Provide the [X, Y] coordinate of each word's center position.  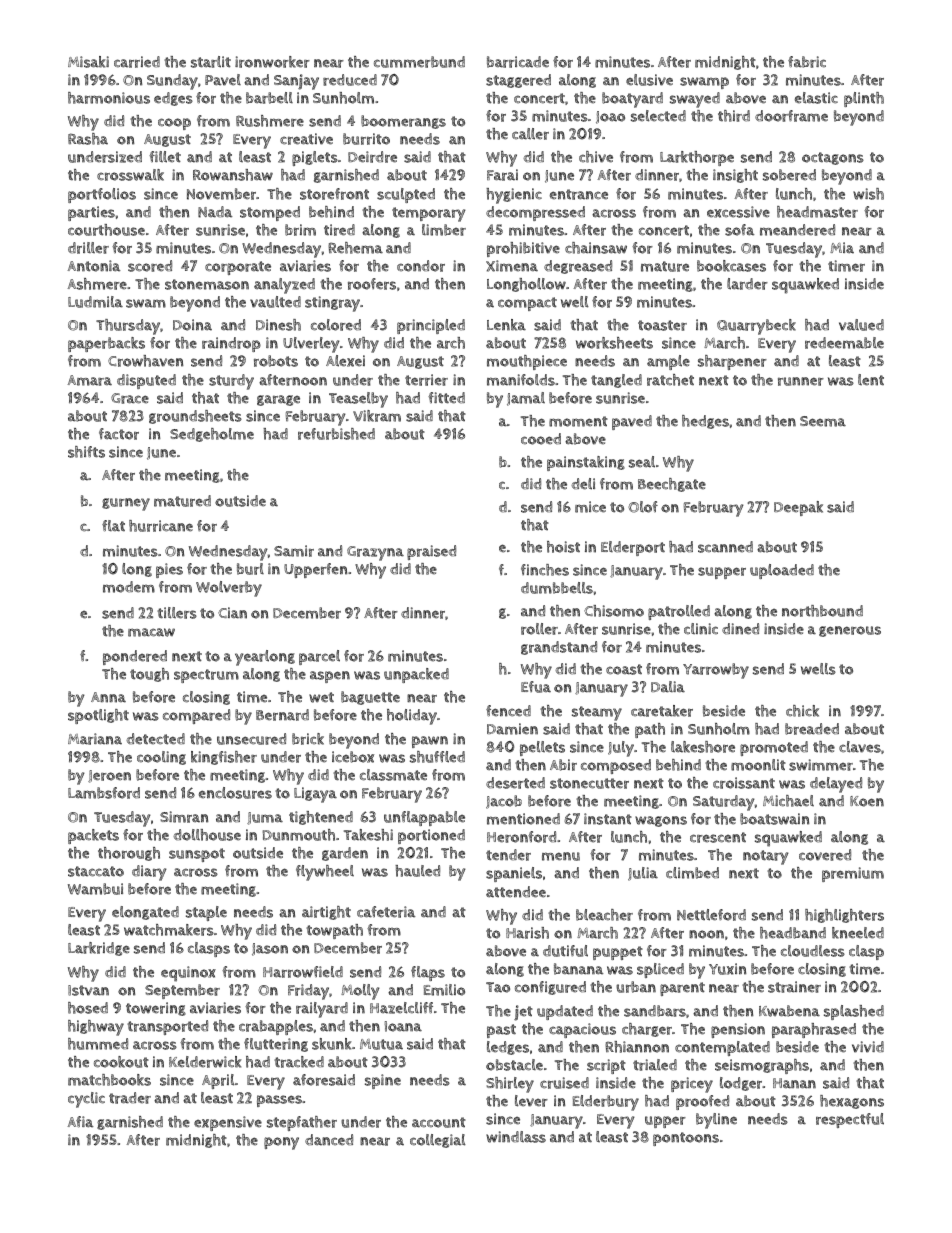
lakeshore [703, 747]
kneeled [858, 933]
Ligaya [315, 795]
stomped [270, 213]
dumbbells [557, 588]
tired [339, 230]
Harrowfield [303, 972]
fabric [807, 62]
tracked [299, 1062]
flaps [428, 973]
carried [137, 62]
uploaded [782, 571]
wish [868, 194]
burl [250, 569]
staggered [518, 81]
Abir [563, 765]
